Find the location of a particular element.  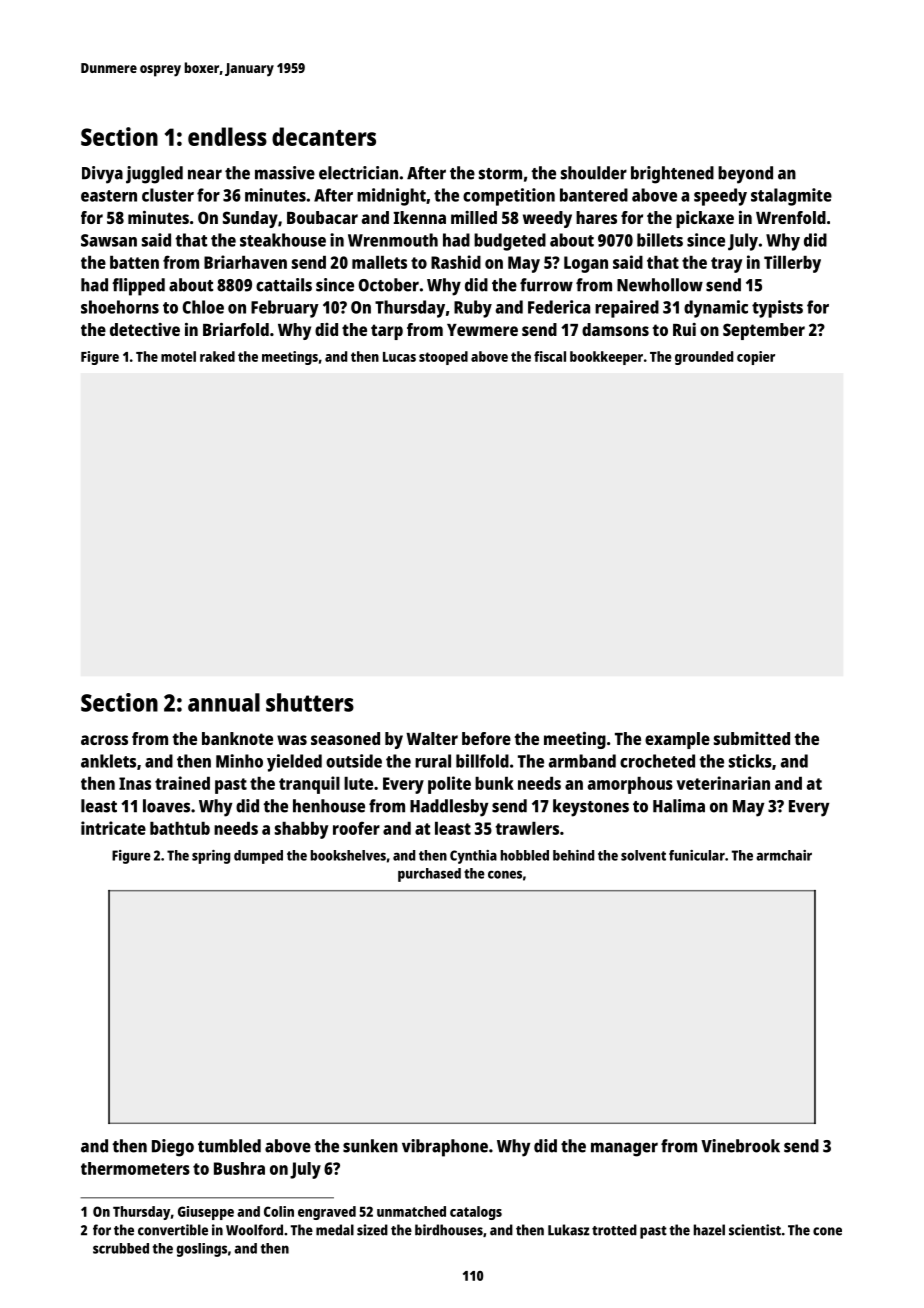

annual is located at coordinates (224, 702).
